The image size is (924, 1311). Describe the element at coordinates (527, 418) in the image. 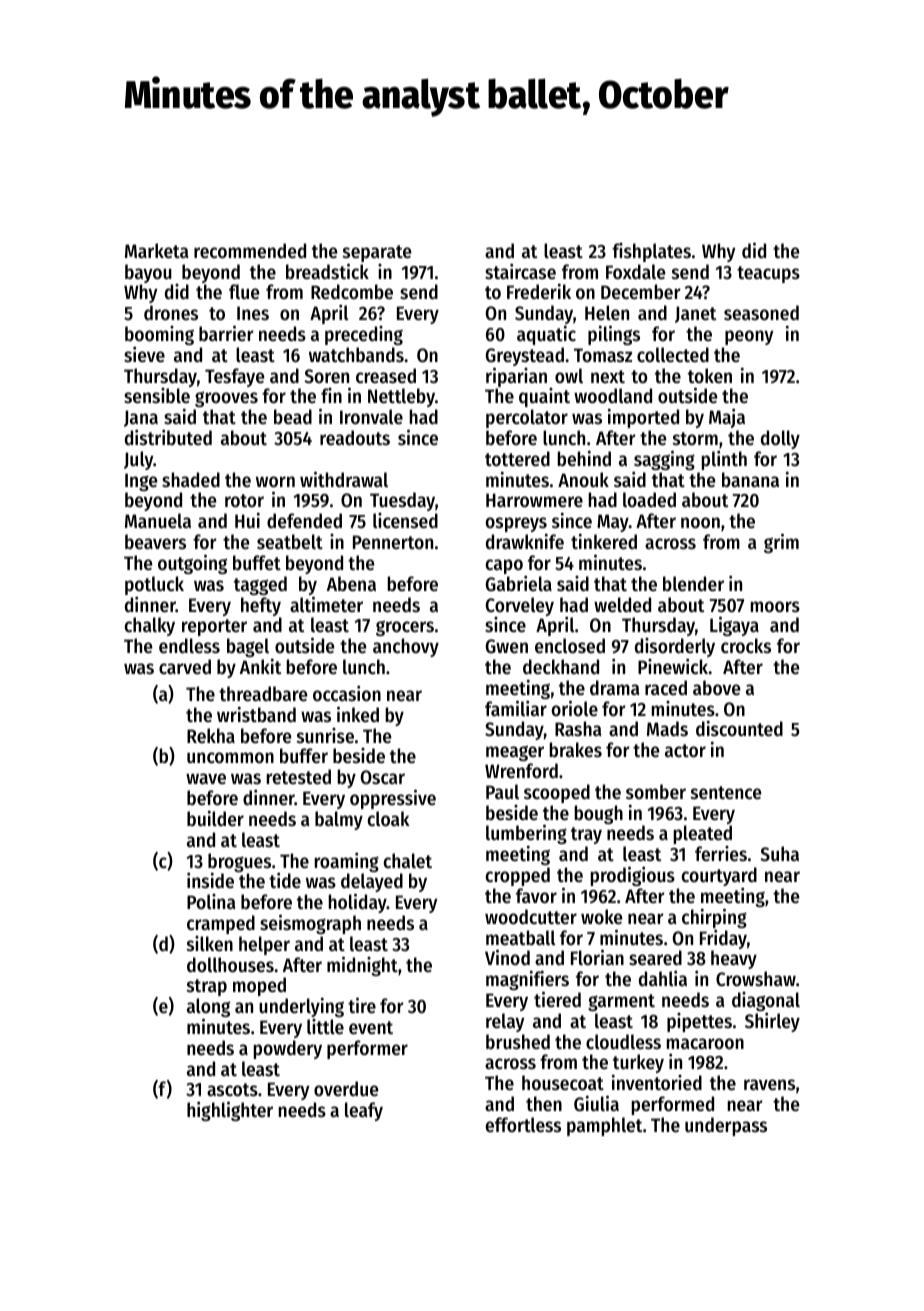

I see `percolator` at that location.
